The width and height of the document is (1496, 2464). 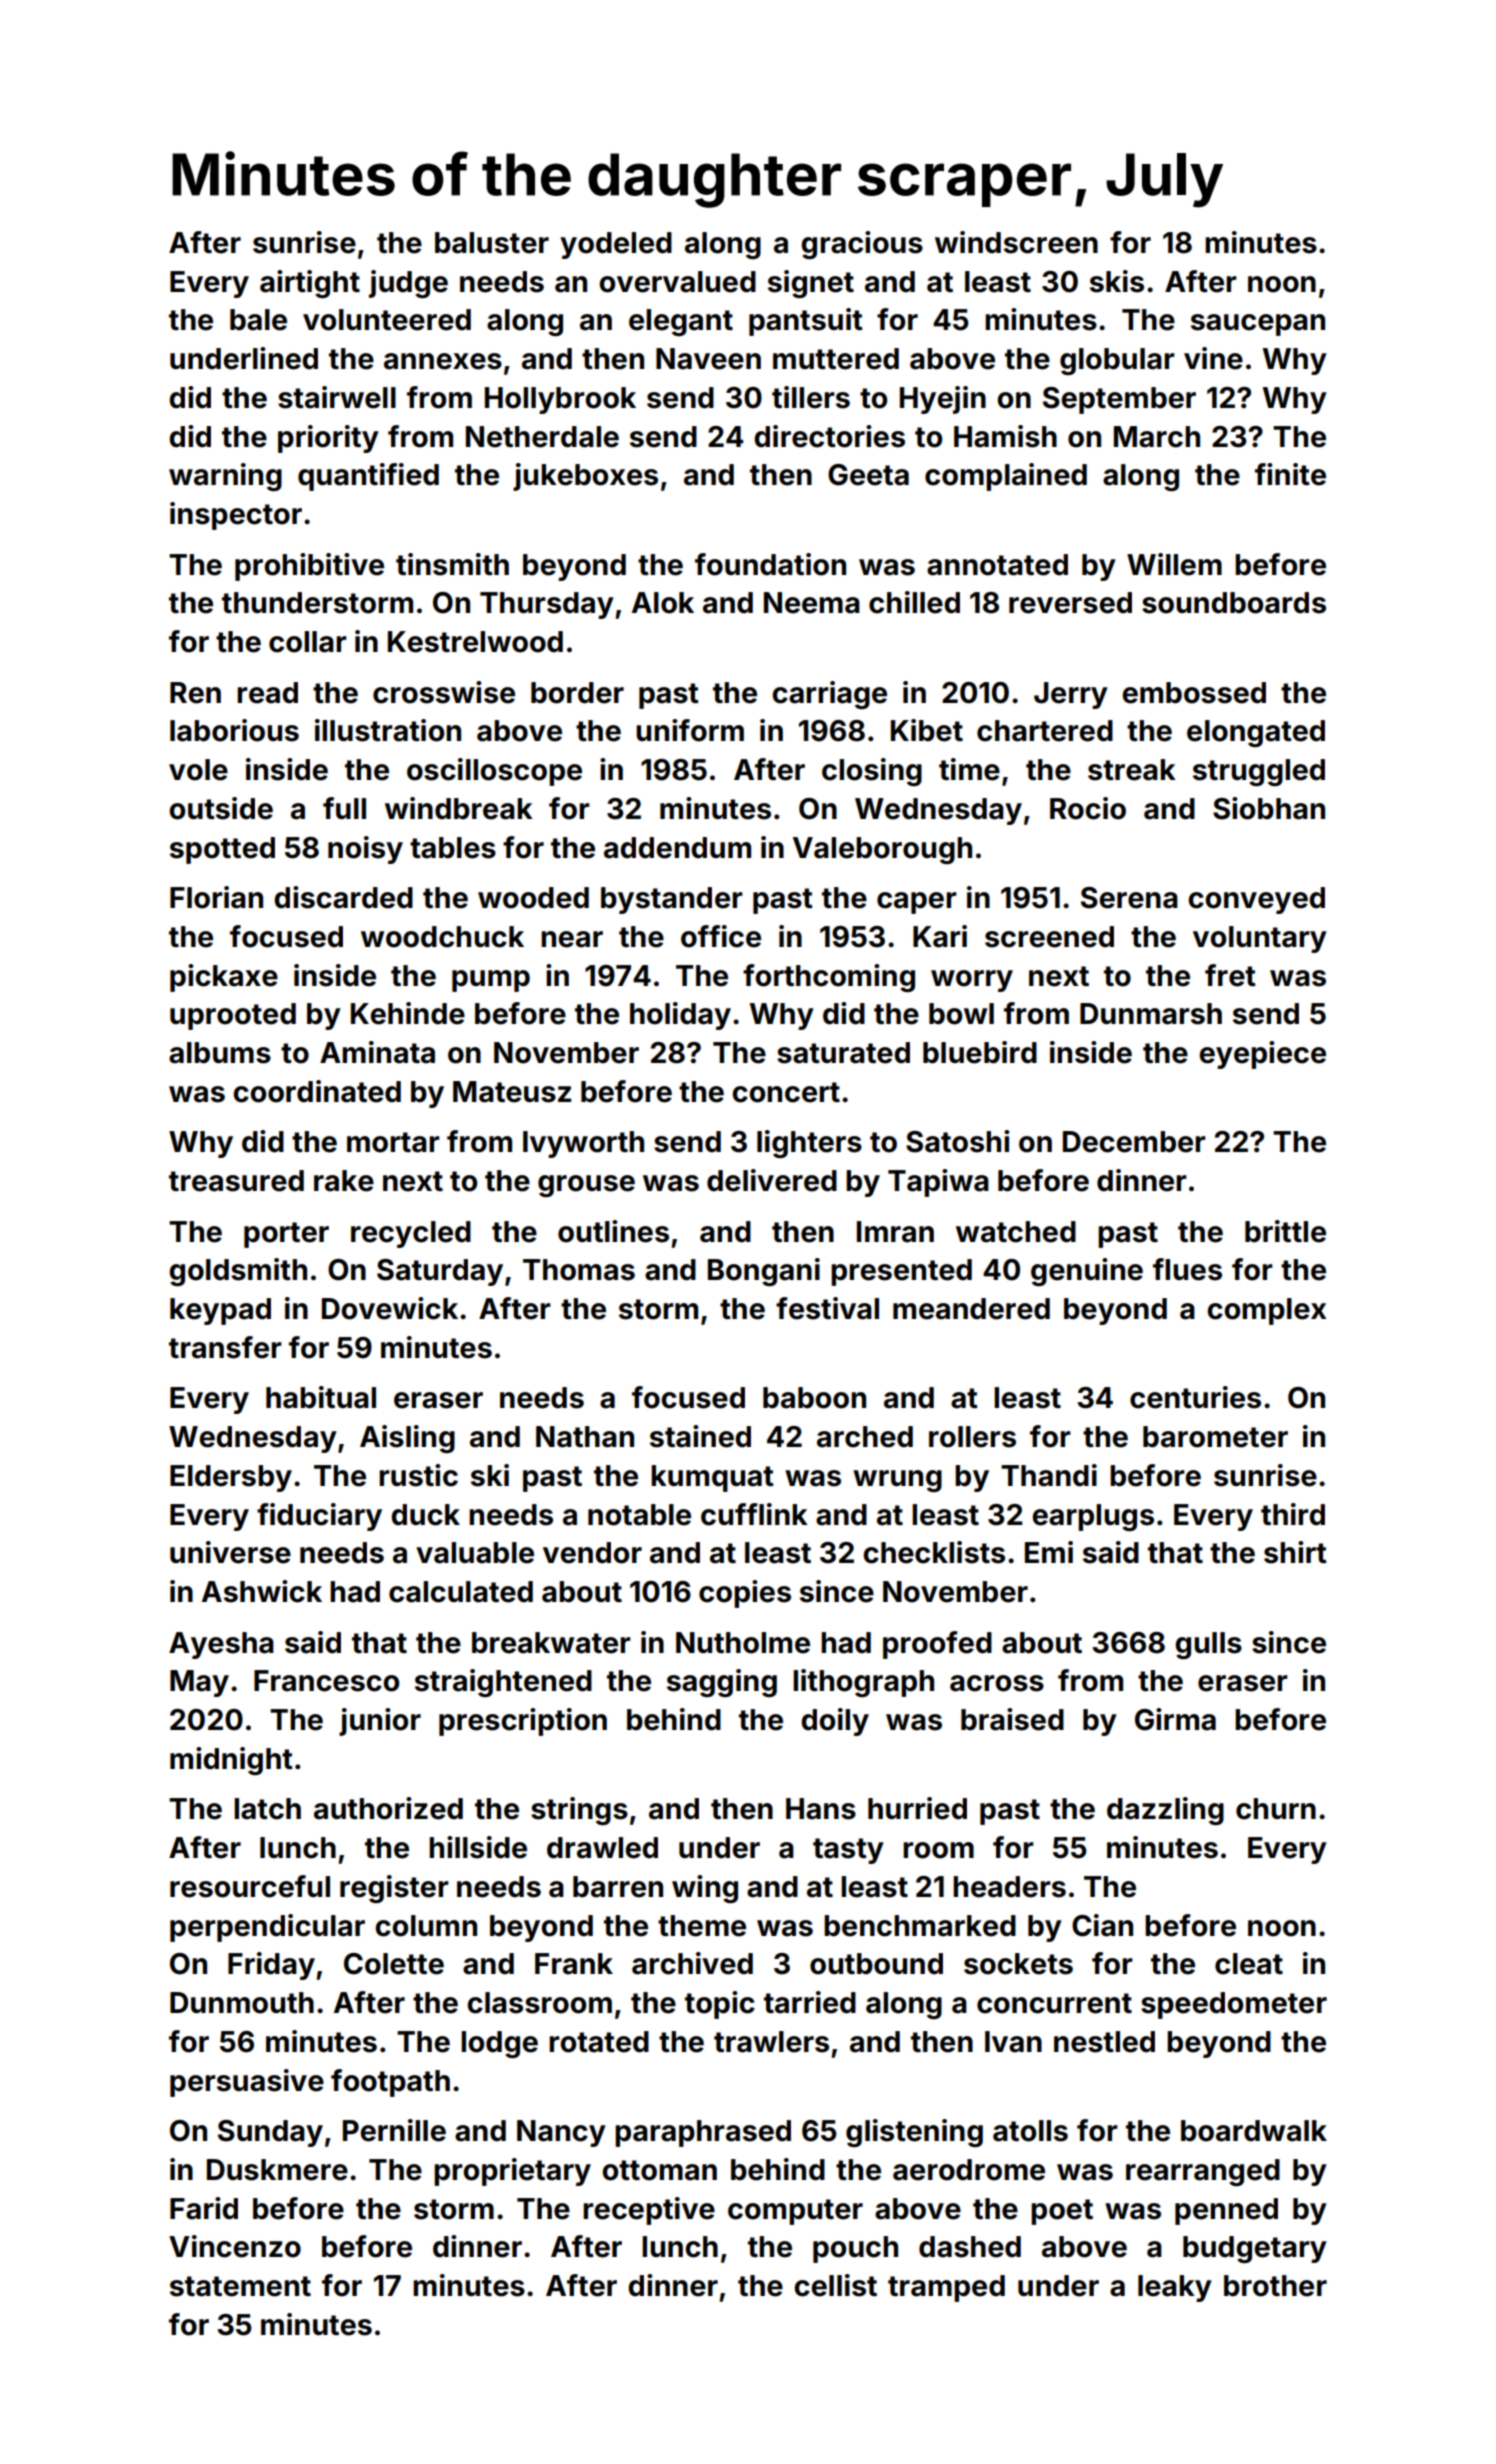 I want to click on Thandi, so click(x=1049, y=1475).
